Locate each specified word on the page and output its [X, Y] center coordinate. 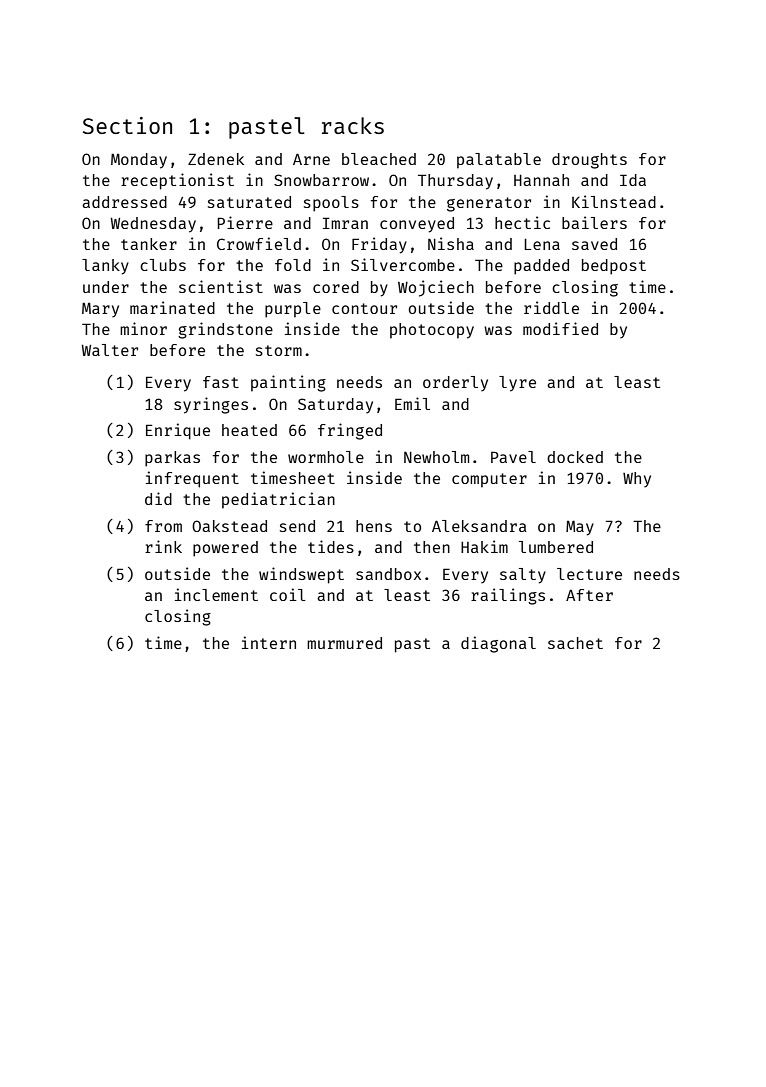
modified [560, 328]
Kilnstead [614, 201]
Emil [412, 403]
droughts [589, 161]
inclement [216, 594]
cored [336, 287]
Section [127, 125]
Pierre [245, 222]
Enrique [178, 431]
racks [353, 125]
